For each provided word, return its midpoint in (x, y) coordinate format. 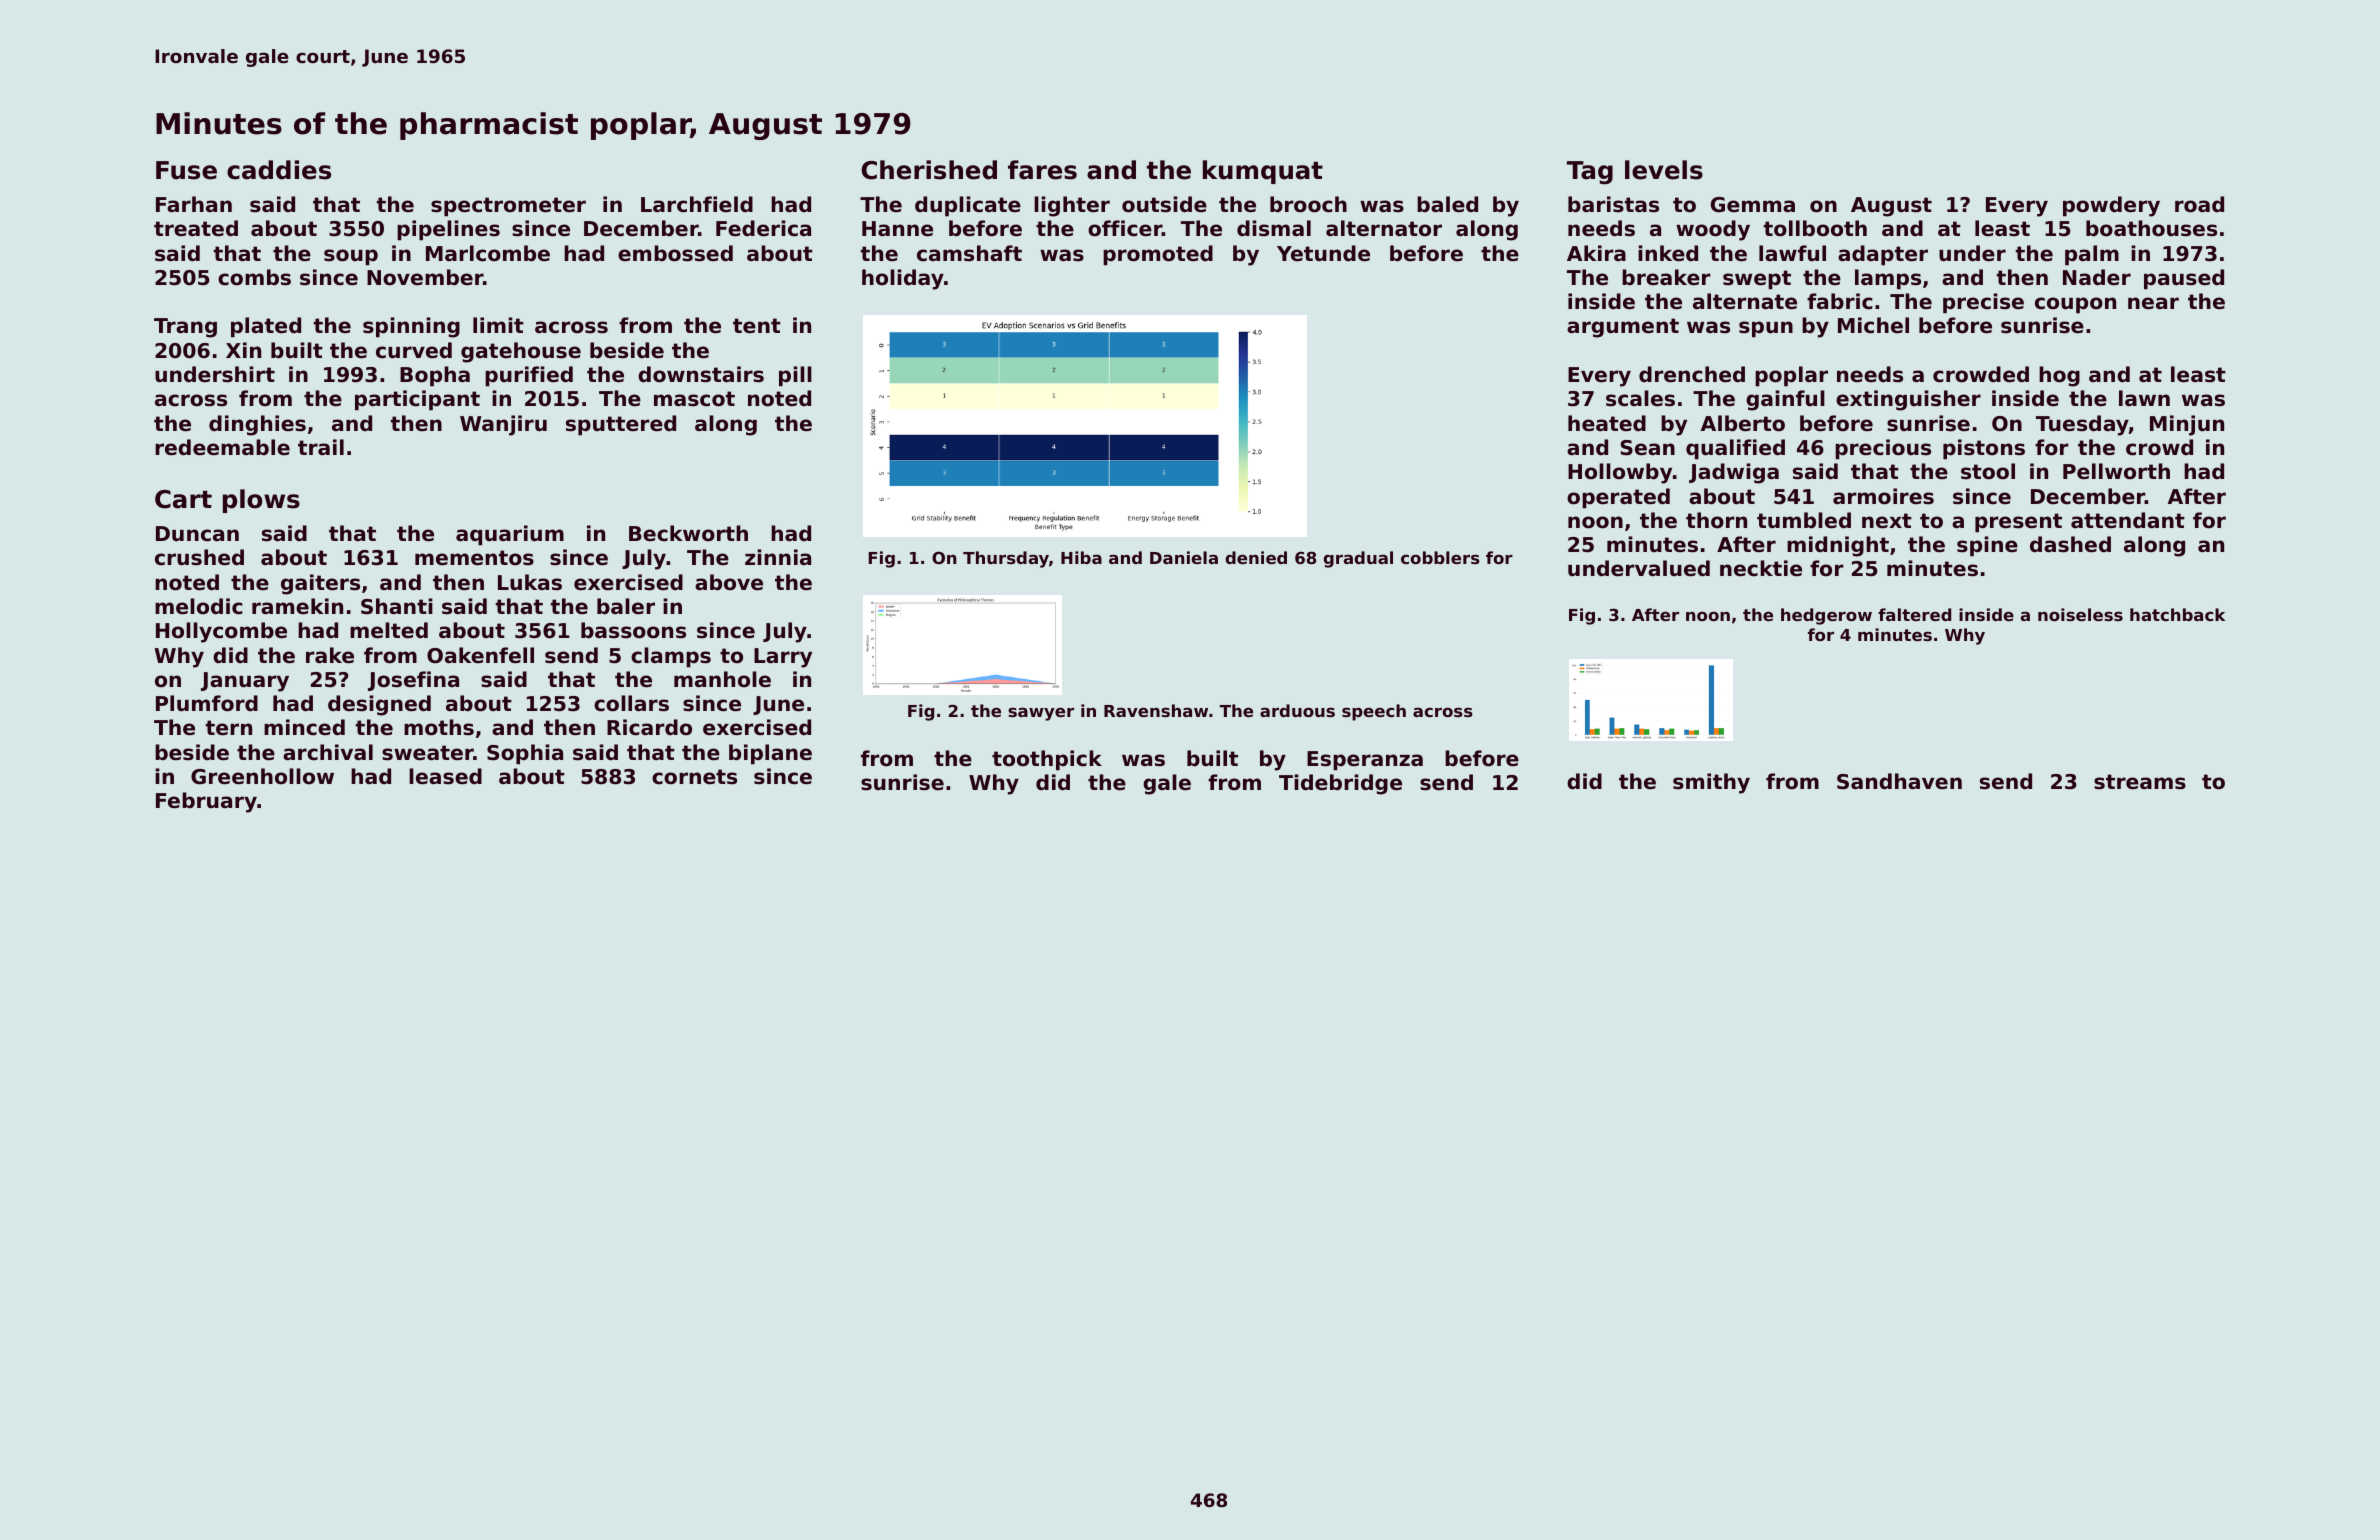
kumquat (1263, 172)
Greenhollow (262, 776)
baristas (1613, 204)
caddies (279, 170)
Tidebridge (1340, 784)
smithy (1711, 783)
